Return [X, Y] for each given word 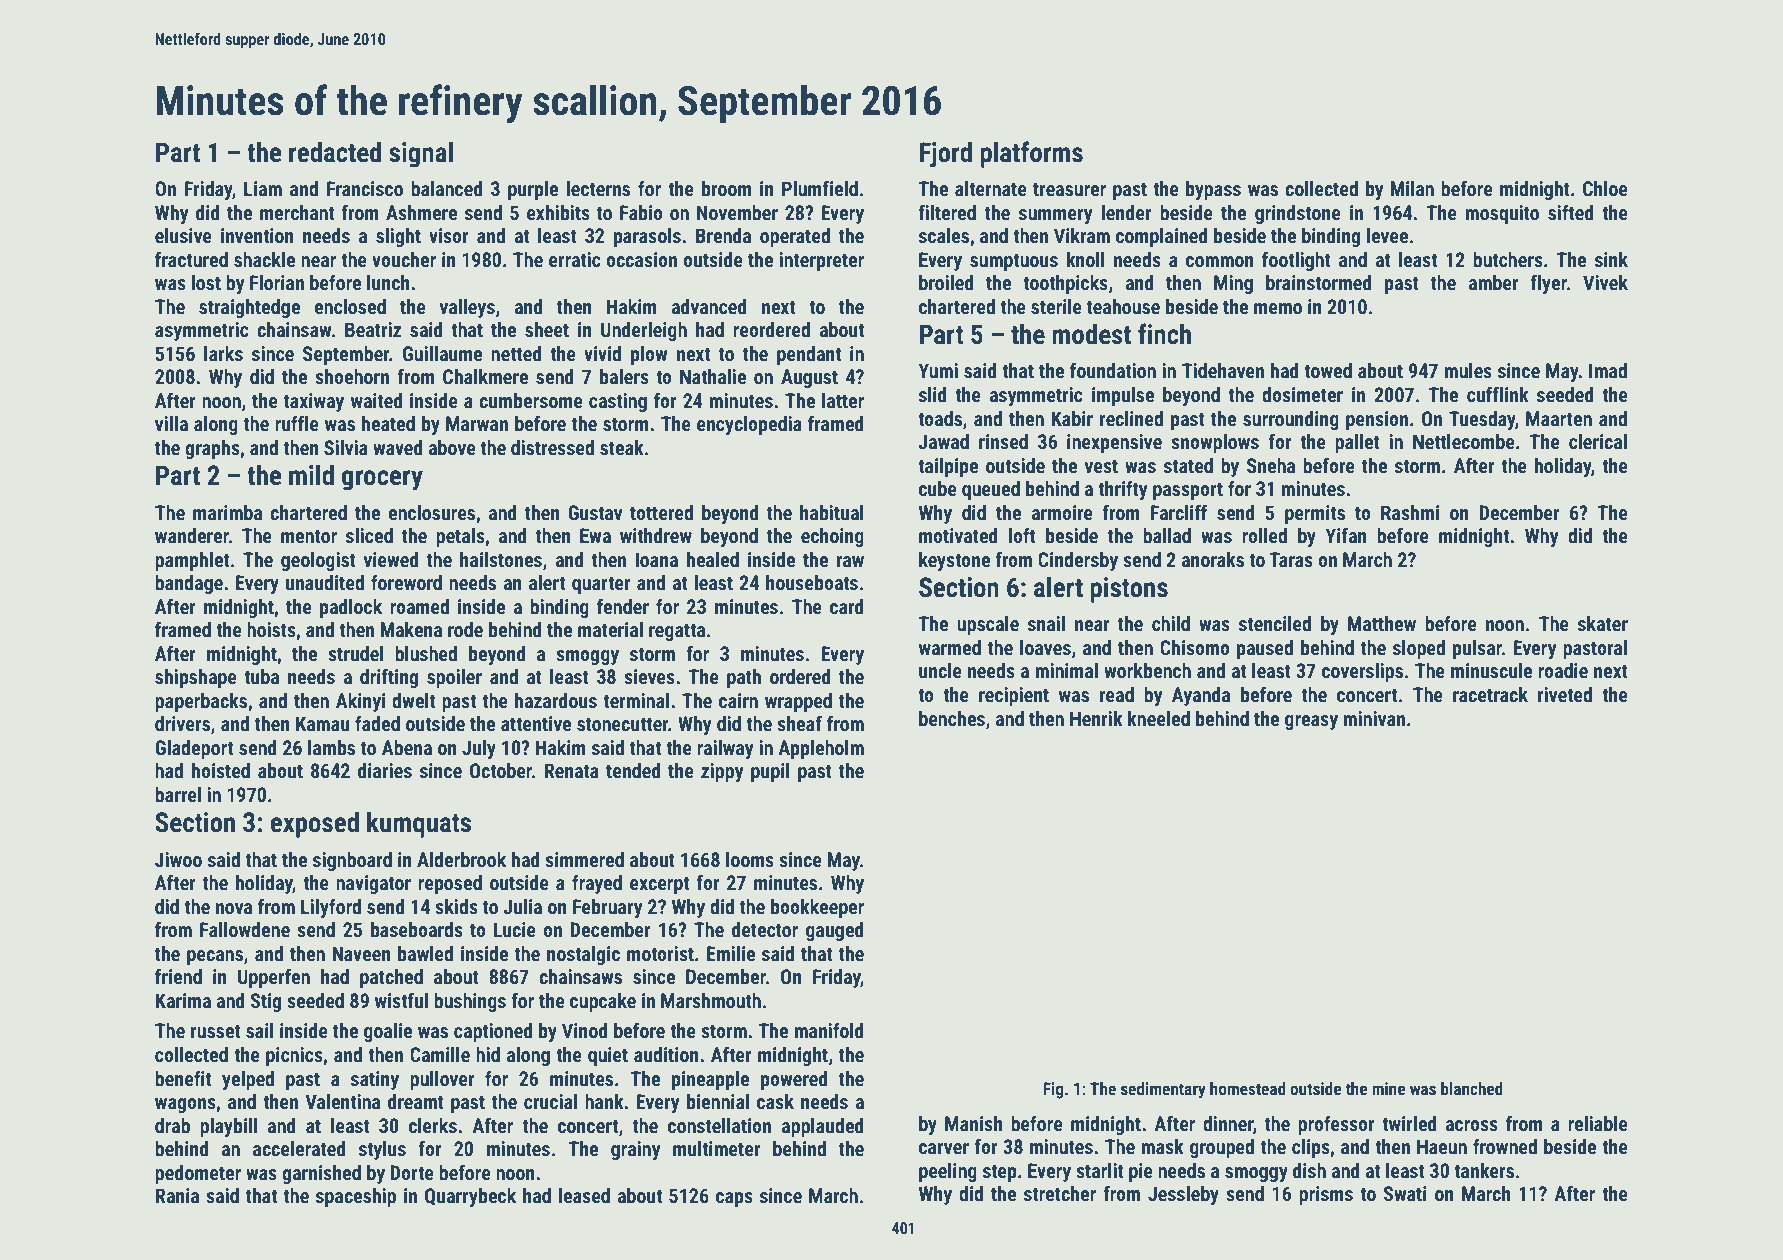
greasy [1311, 722]
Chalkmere [485, 376]
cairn [738, 700]
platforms [1031, 154]
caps [734, 1199]
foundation [1113, 370]
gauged [835, 931]
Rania [177, 1195]
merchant [297, 212]
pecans [215, 957]
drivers [182, 723]
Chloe [1605, 188]
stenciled [1275, 623]
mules [1468, 370]
